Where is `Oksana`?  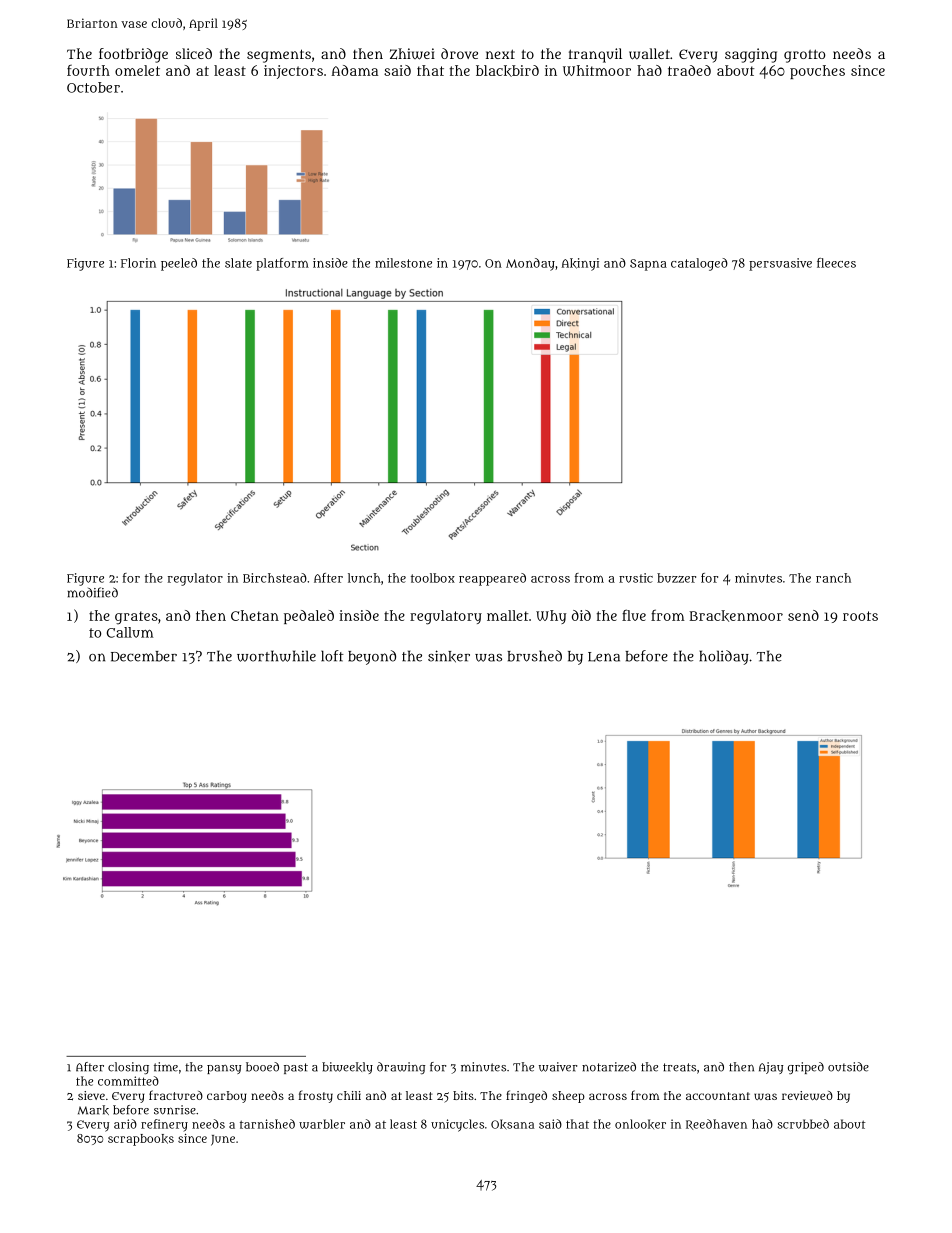
Oksana is located at coordinates (512, 1124).
